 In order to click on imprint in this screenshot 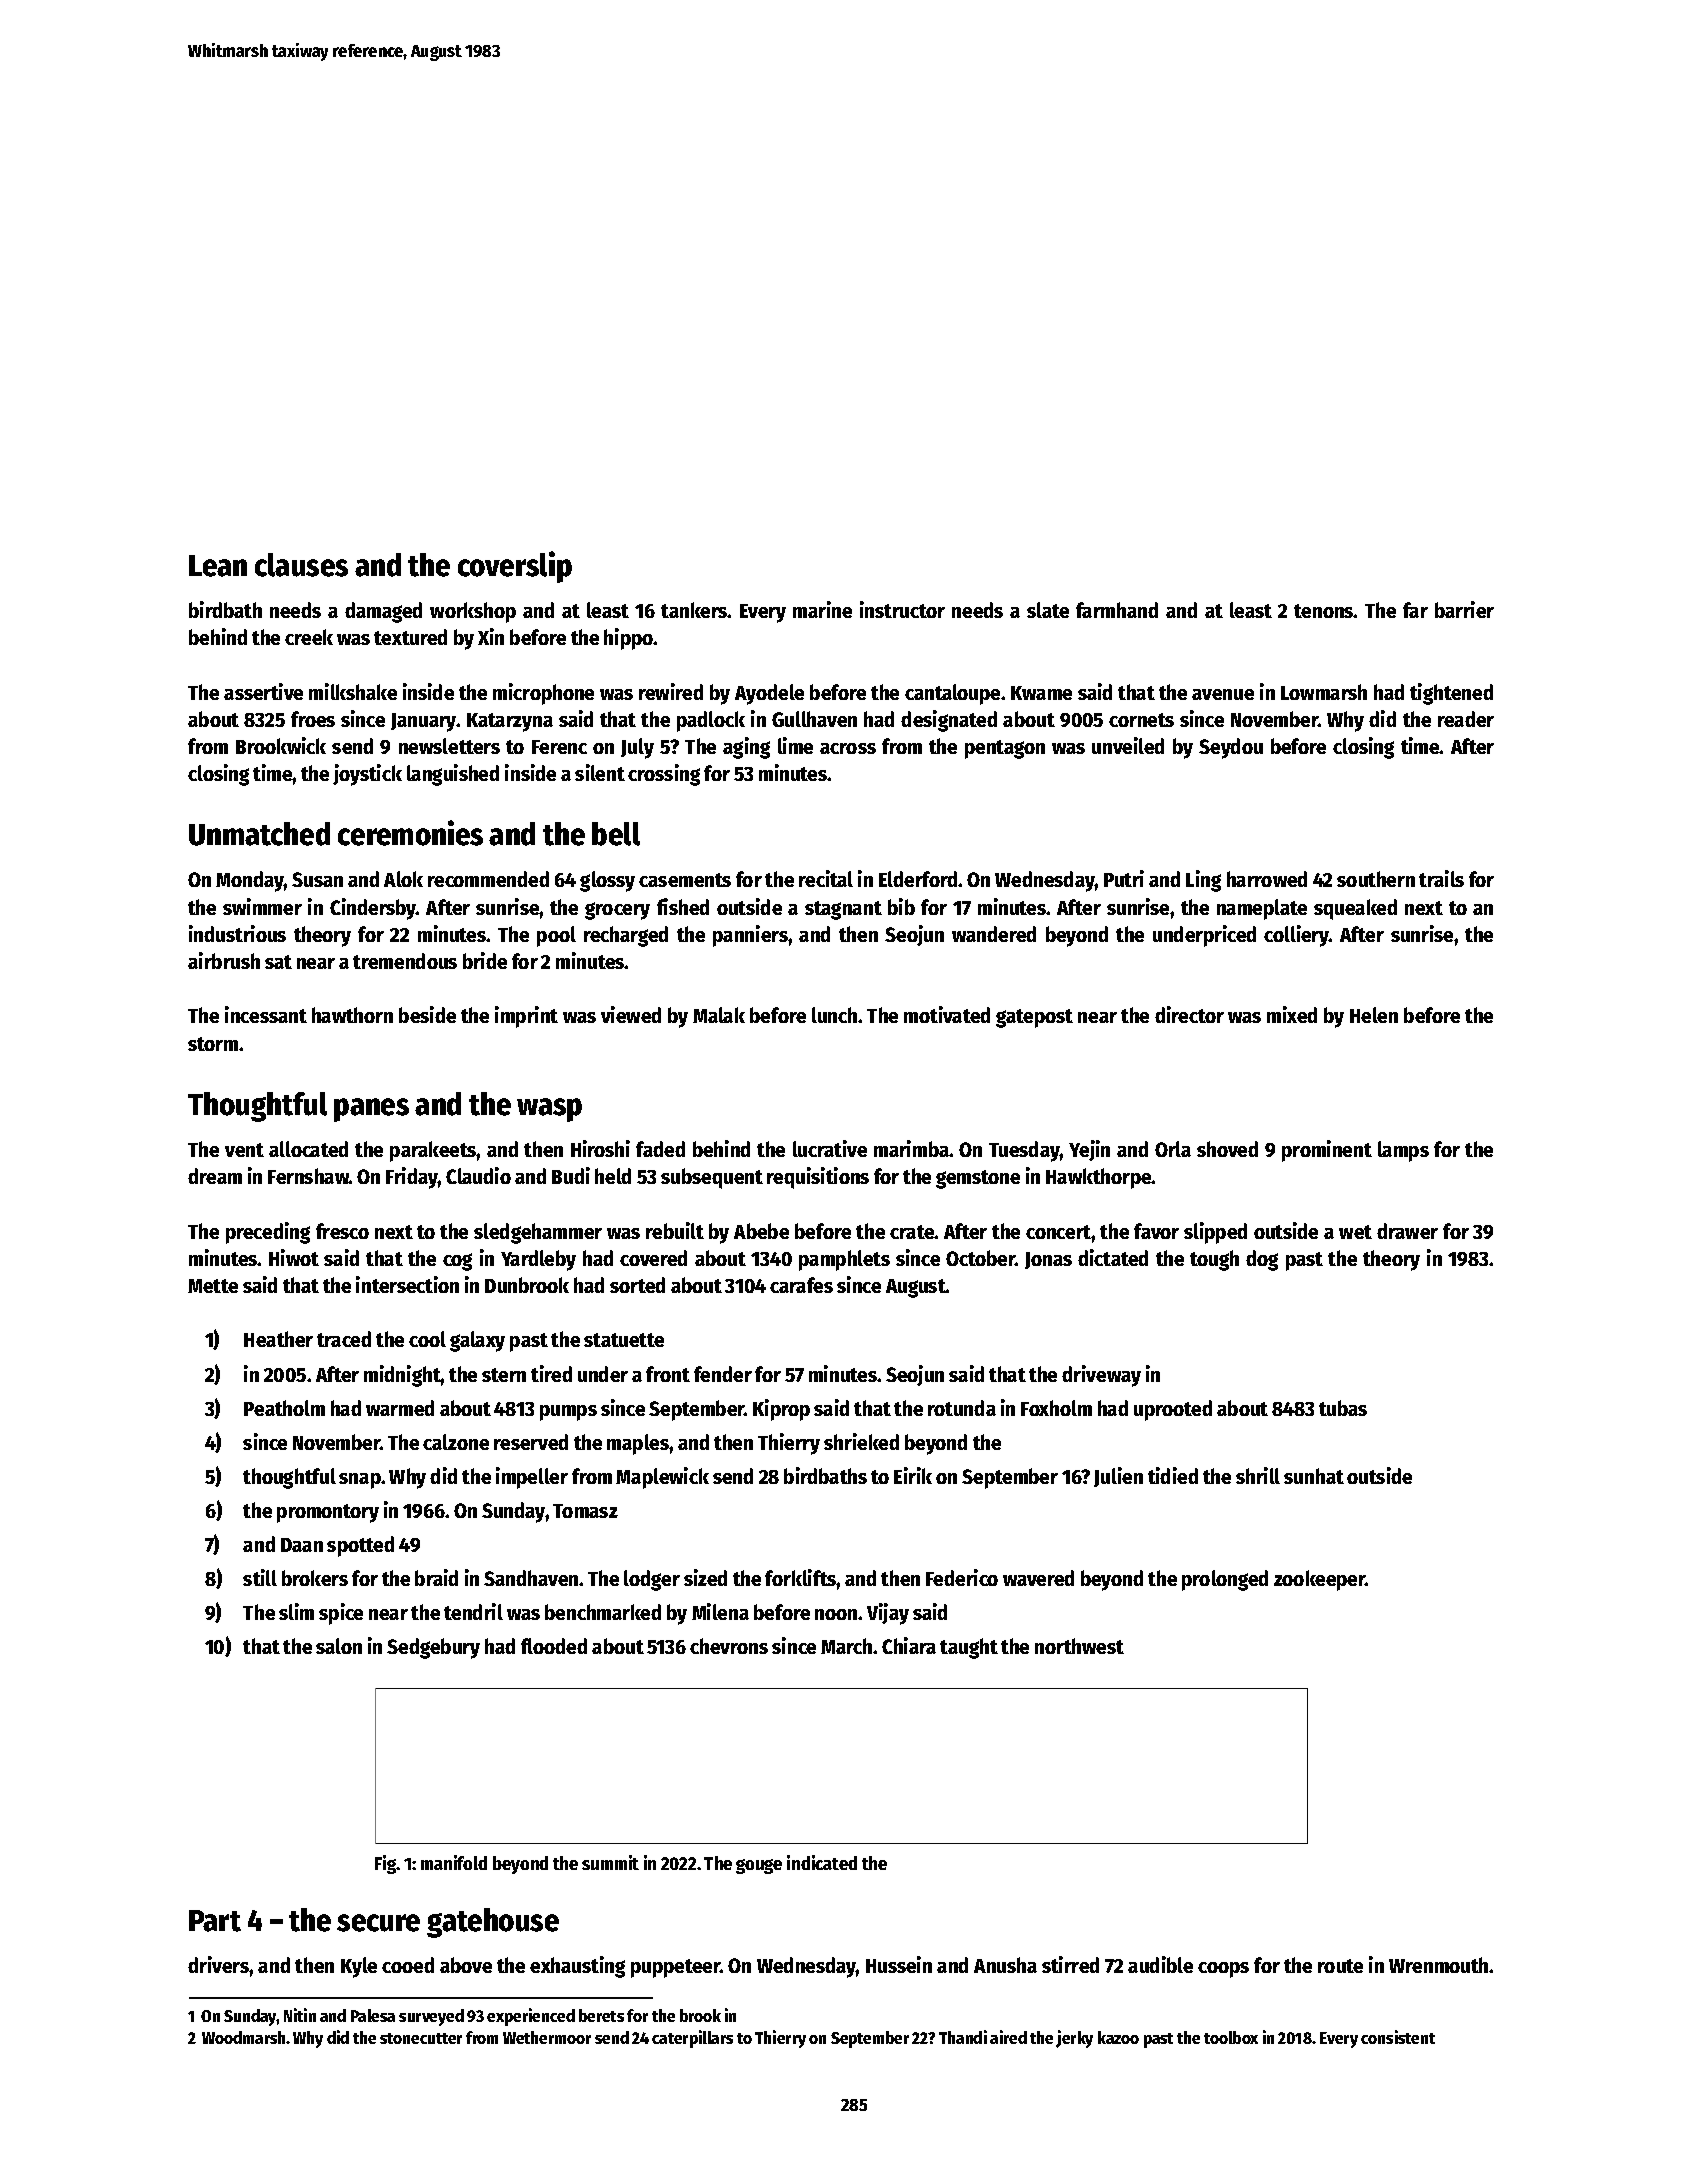, I will do `click(526, 1017)`.
